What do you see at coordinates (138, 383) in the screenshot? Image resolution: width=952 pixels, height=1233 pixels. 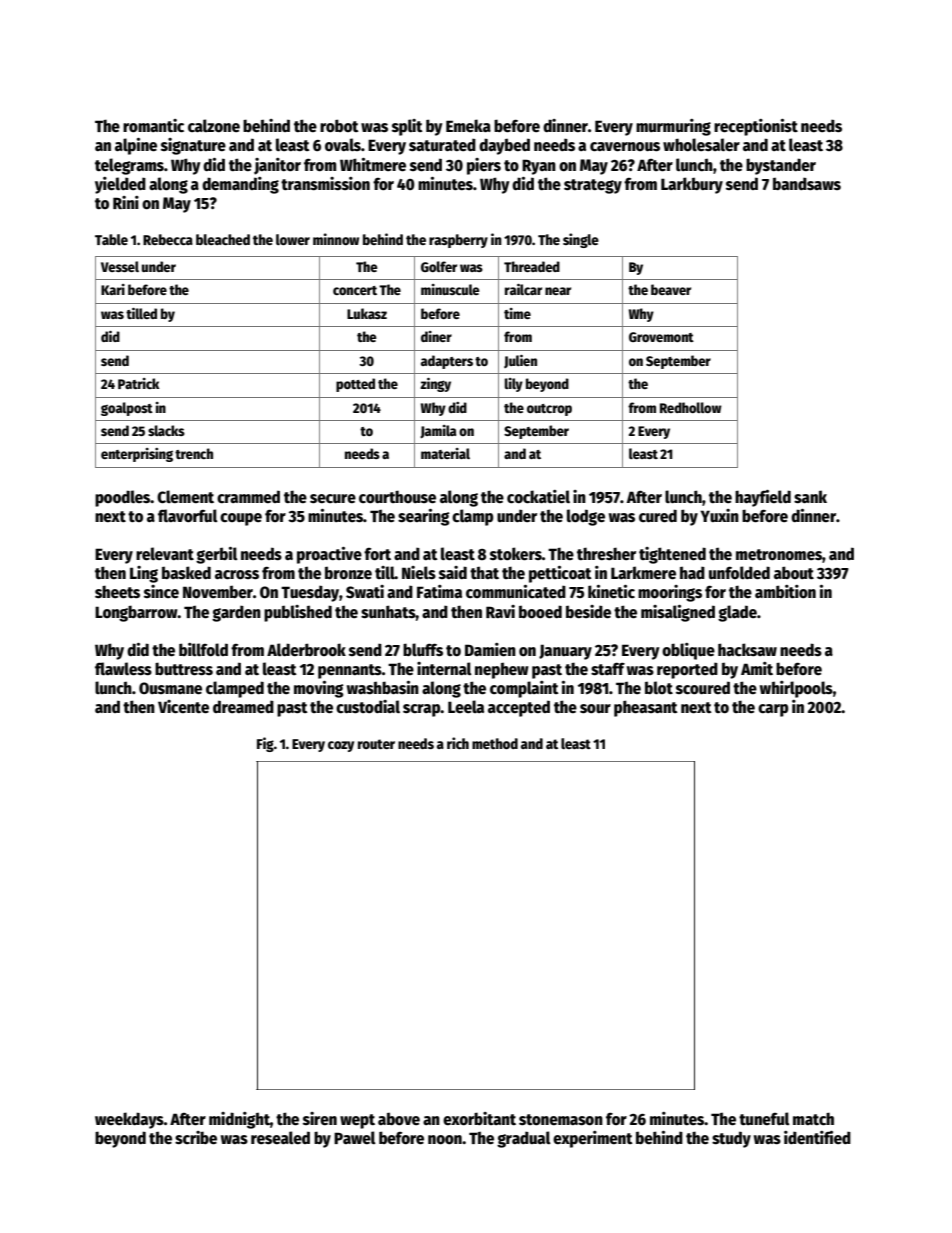 I see `Patrick` at bounding box center [138, 383].
